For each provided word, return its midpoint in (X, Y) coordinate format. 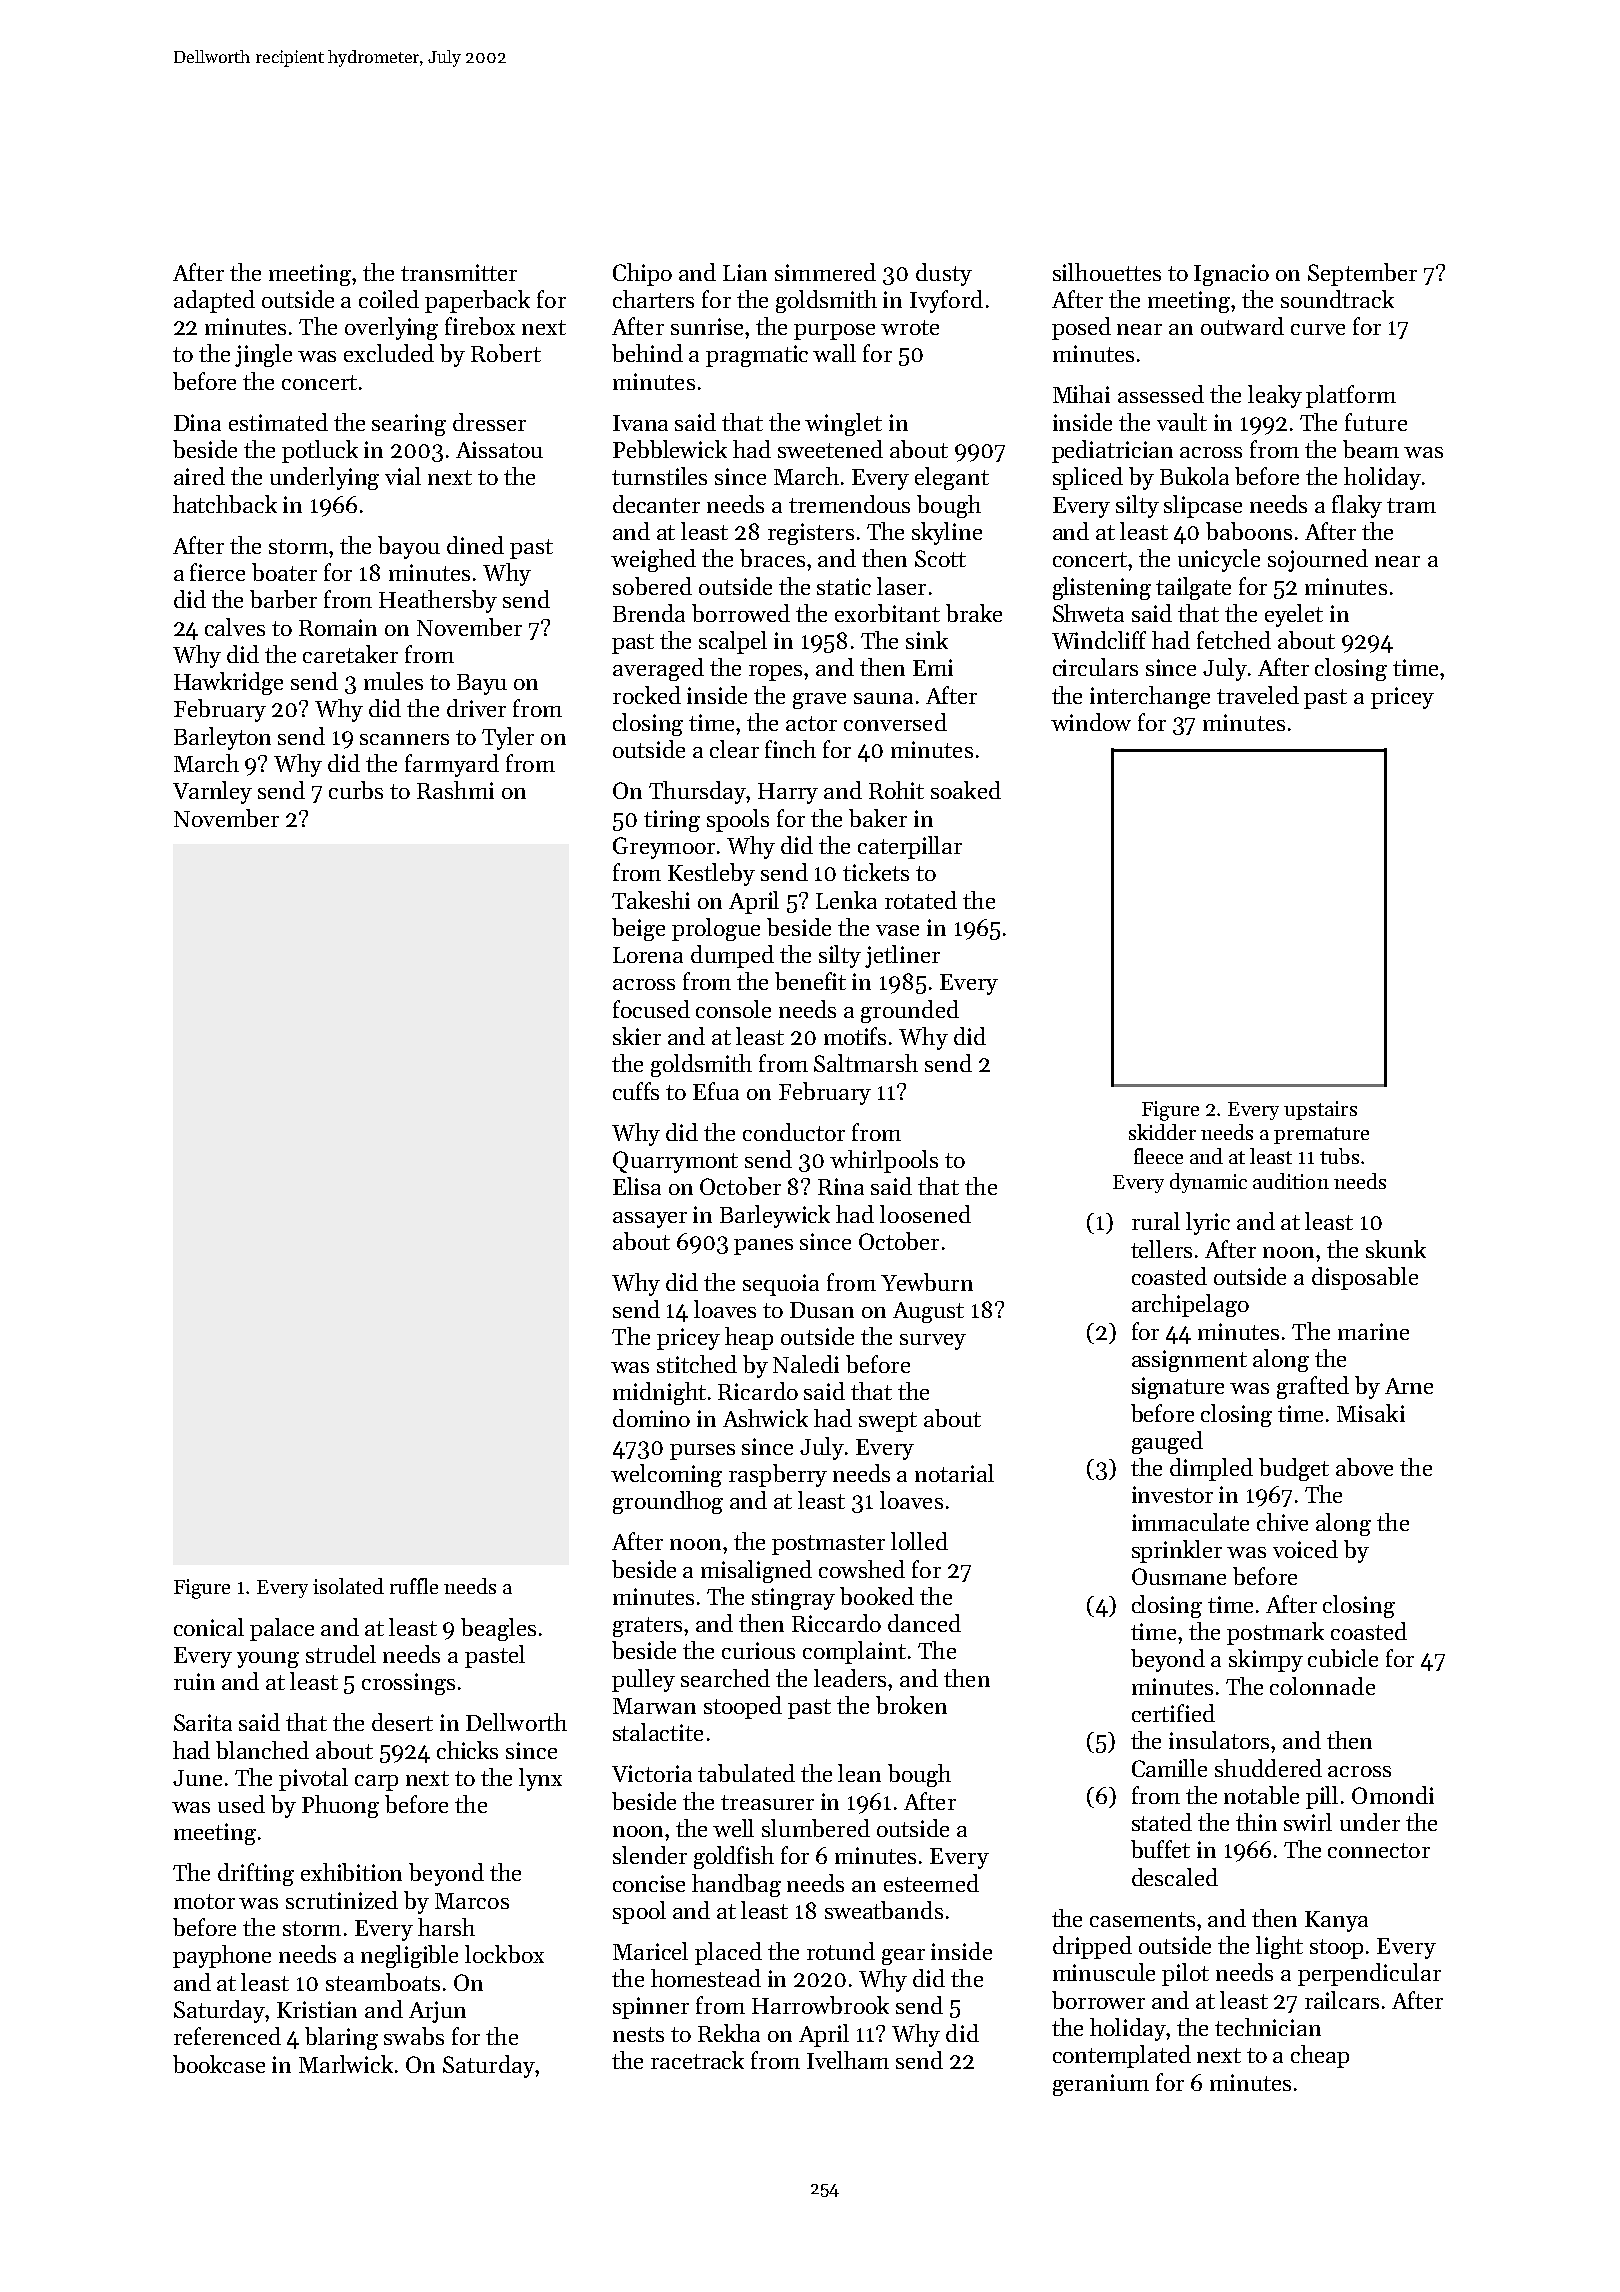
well (733, 1828)
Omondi (1393, 1795)
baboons (1249, 531)
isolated (348, 1586)
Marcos (472, 1901)
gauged (1167, 1442)
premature (1321, 1135)
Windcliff (1099, 640)
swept (888, 1422)
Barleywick (775, 1216)
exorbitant (887, 613)
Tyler (508, 738)
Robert (506, 353)
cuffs (636, 1091)
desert (402, 1722)
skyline (947, 533)
